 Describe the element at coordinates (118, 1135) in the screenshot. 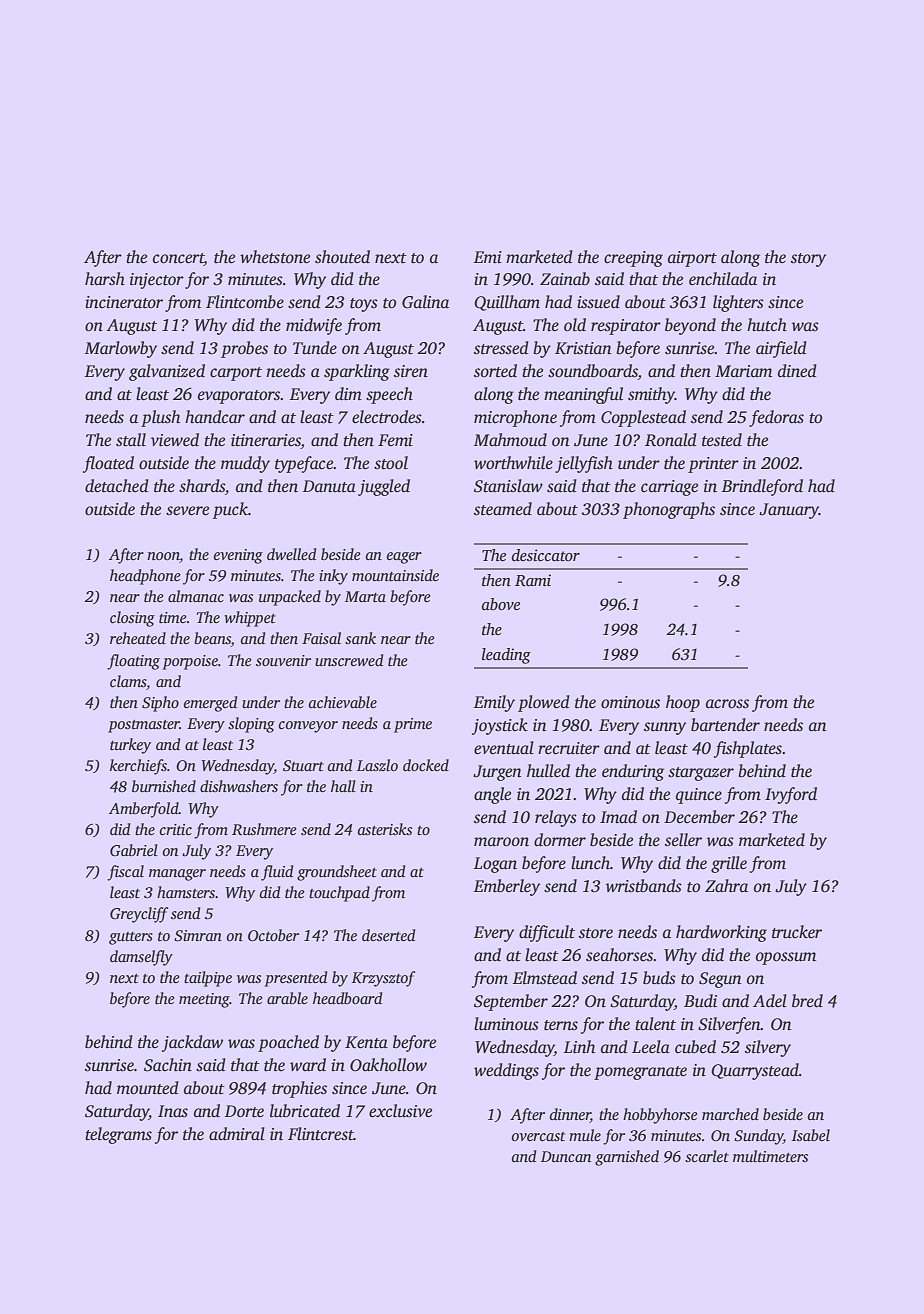

I see `telegrams` at that location.
